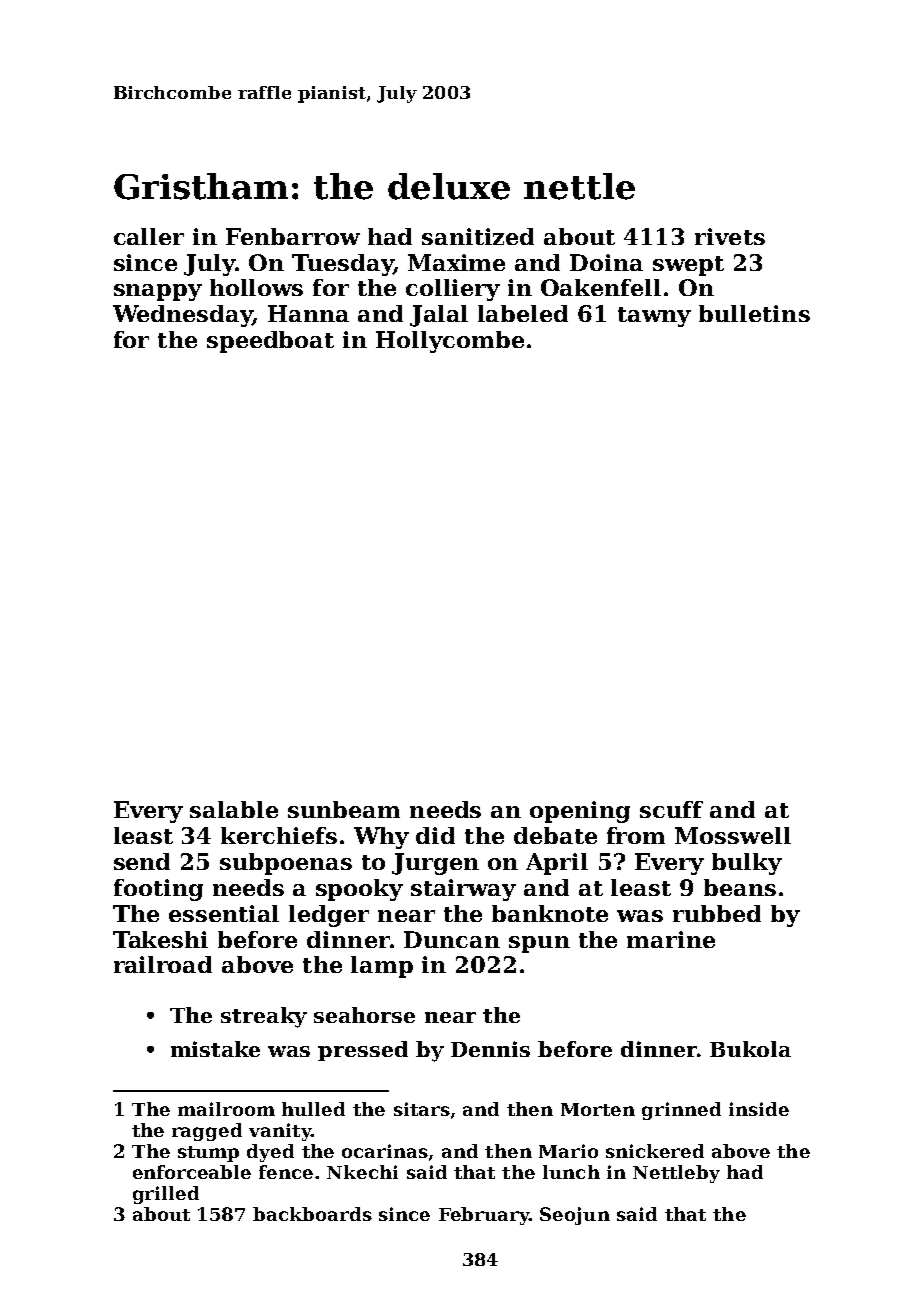  What do you see at coordinates (270, 342) in the screenshot?
I see `speedboat` at bounding box center [270, 342].
